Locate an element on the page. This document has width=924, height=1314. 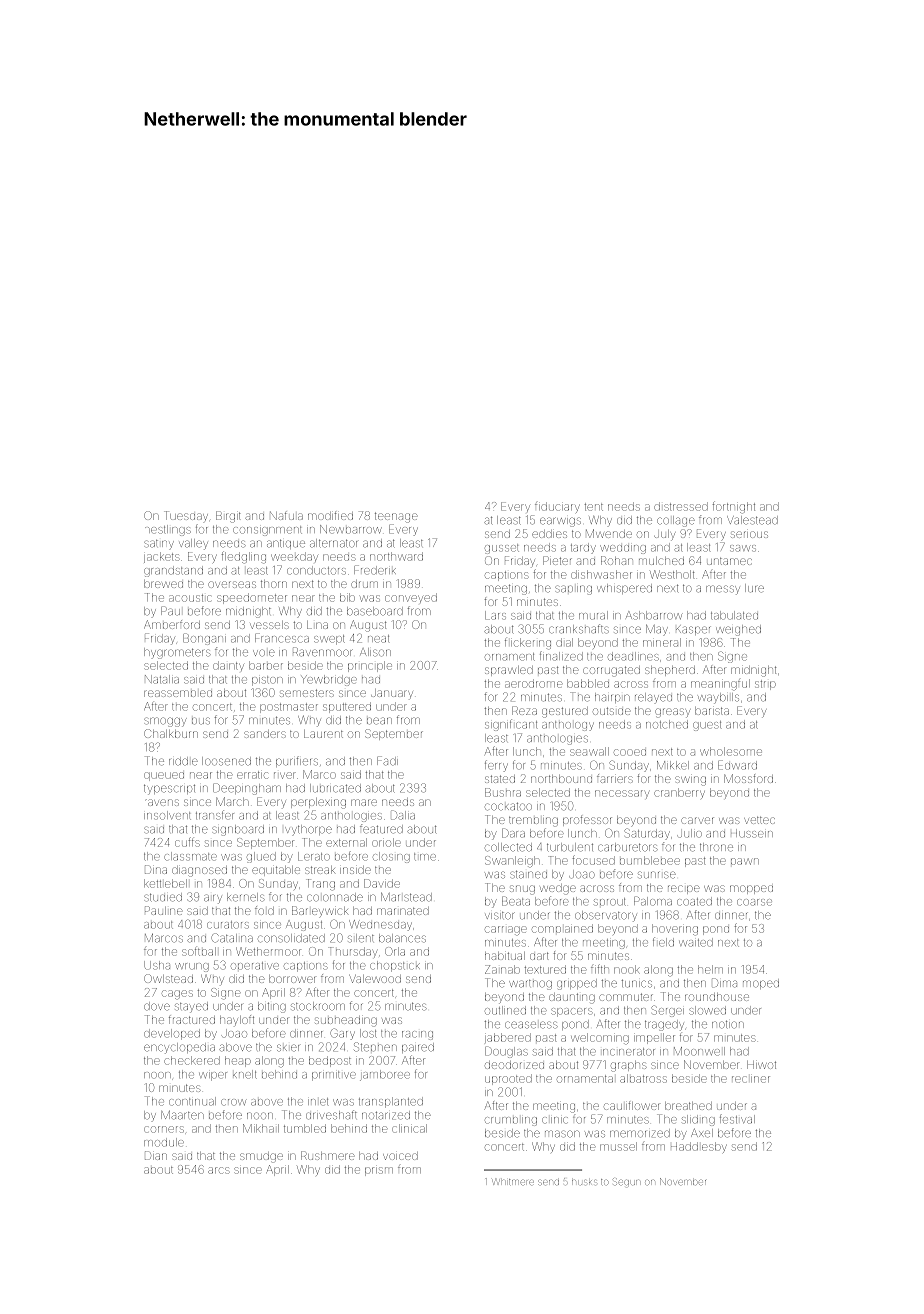
Tuesday is located at coordinates (186, 517).
